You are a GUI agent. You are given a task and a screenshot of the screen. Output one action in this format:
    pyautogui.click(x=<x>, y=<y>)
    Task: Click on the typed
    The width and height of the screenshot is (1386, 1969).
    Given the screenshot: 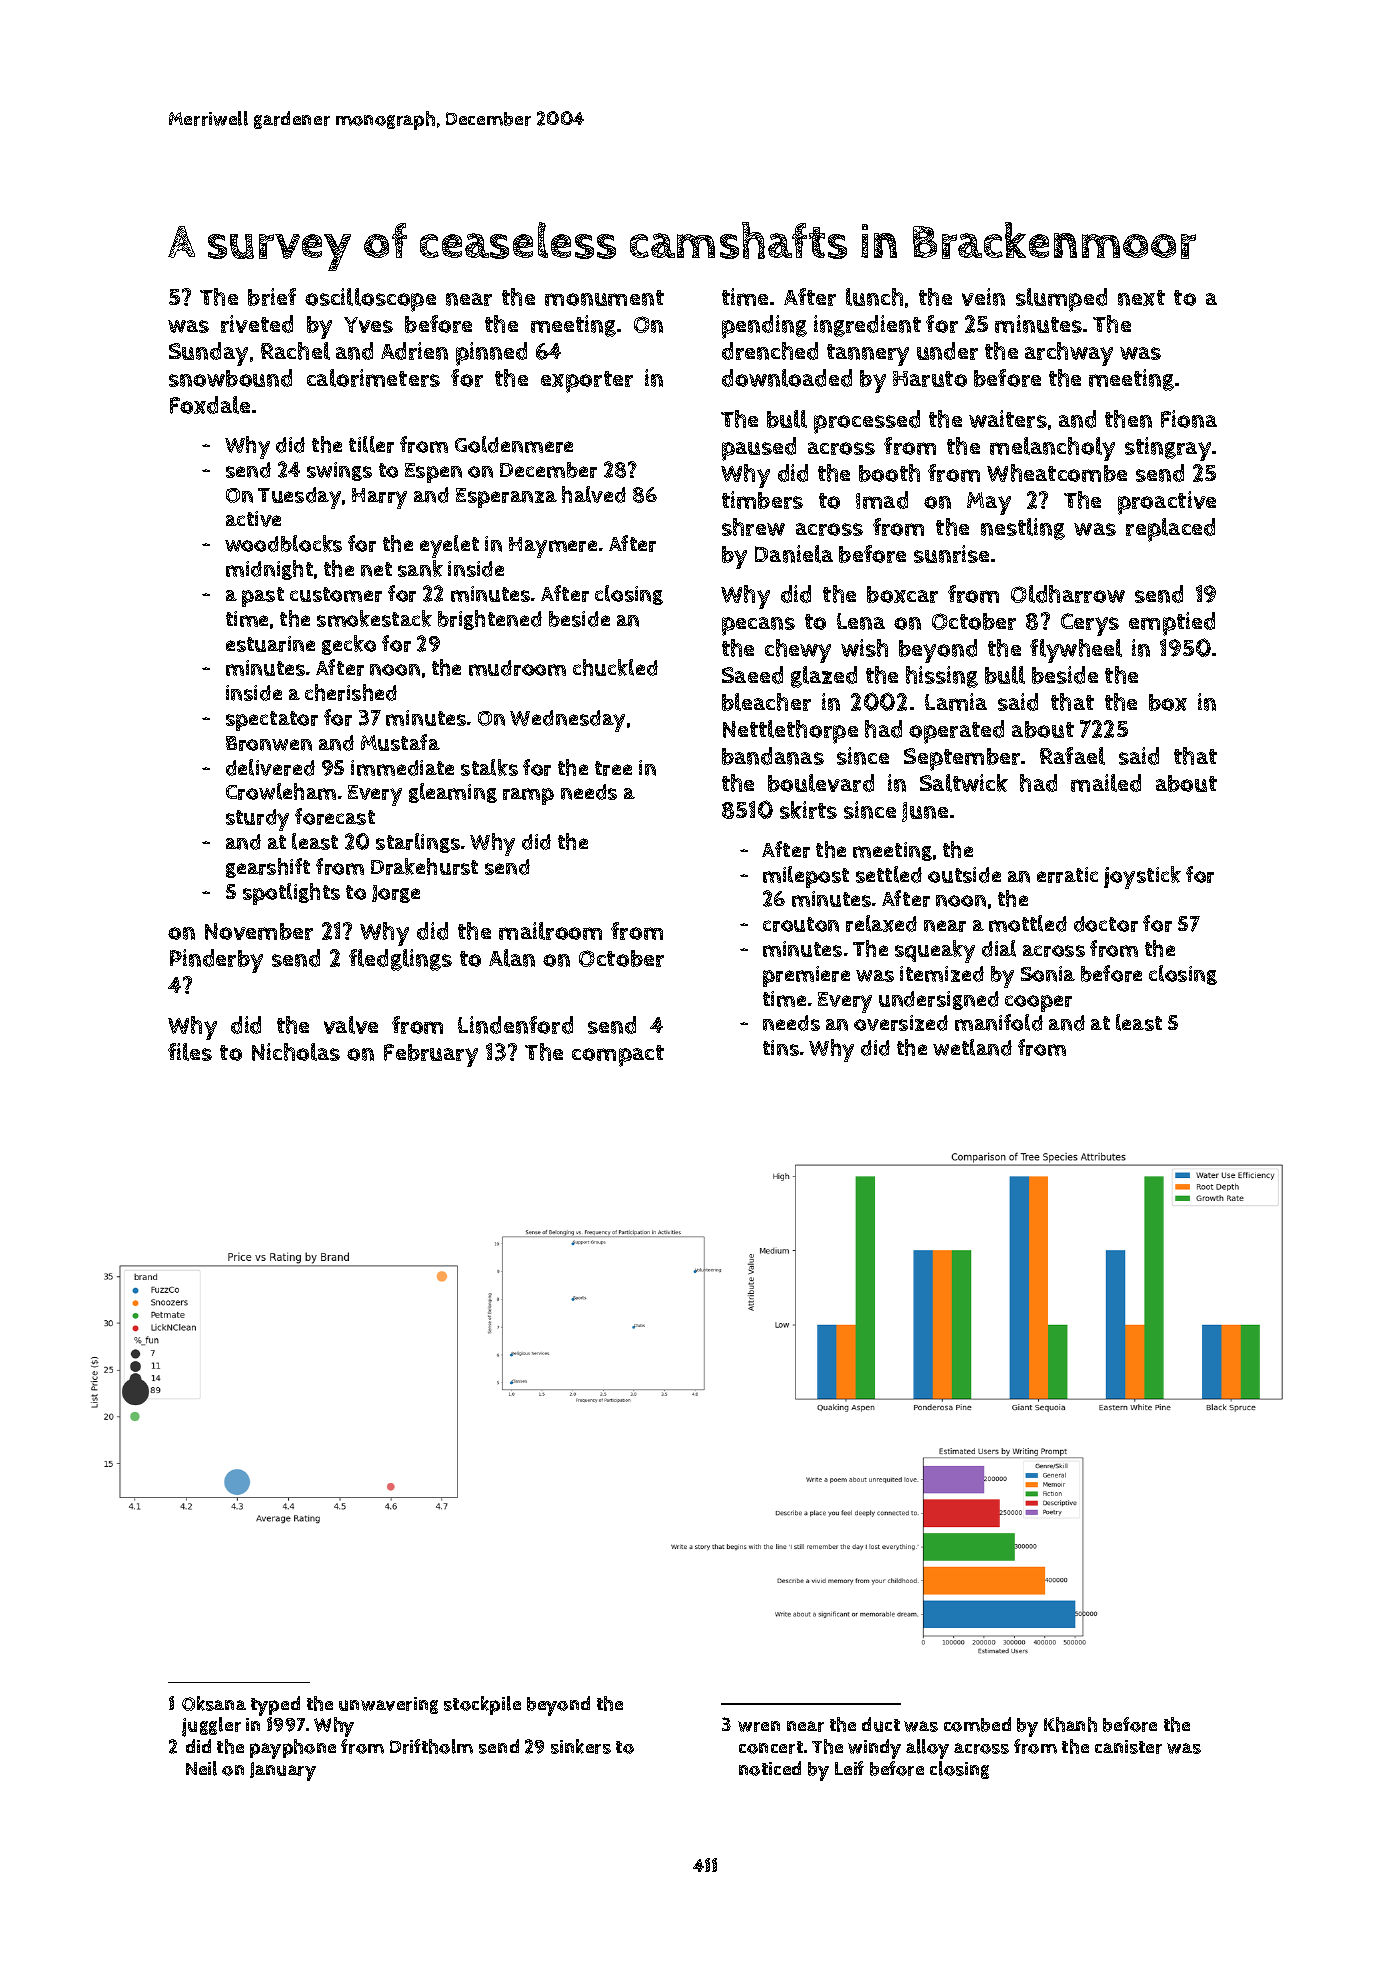 What is the action you would take?
    pyautogui.click(x=275, y=1706)
